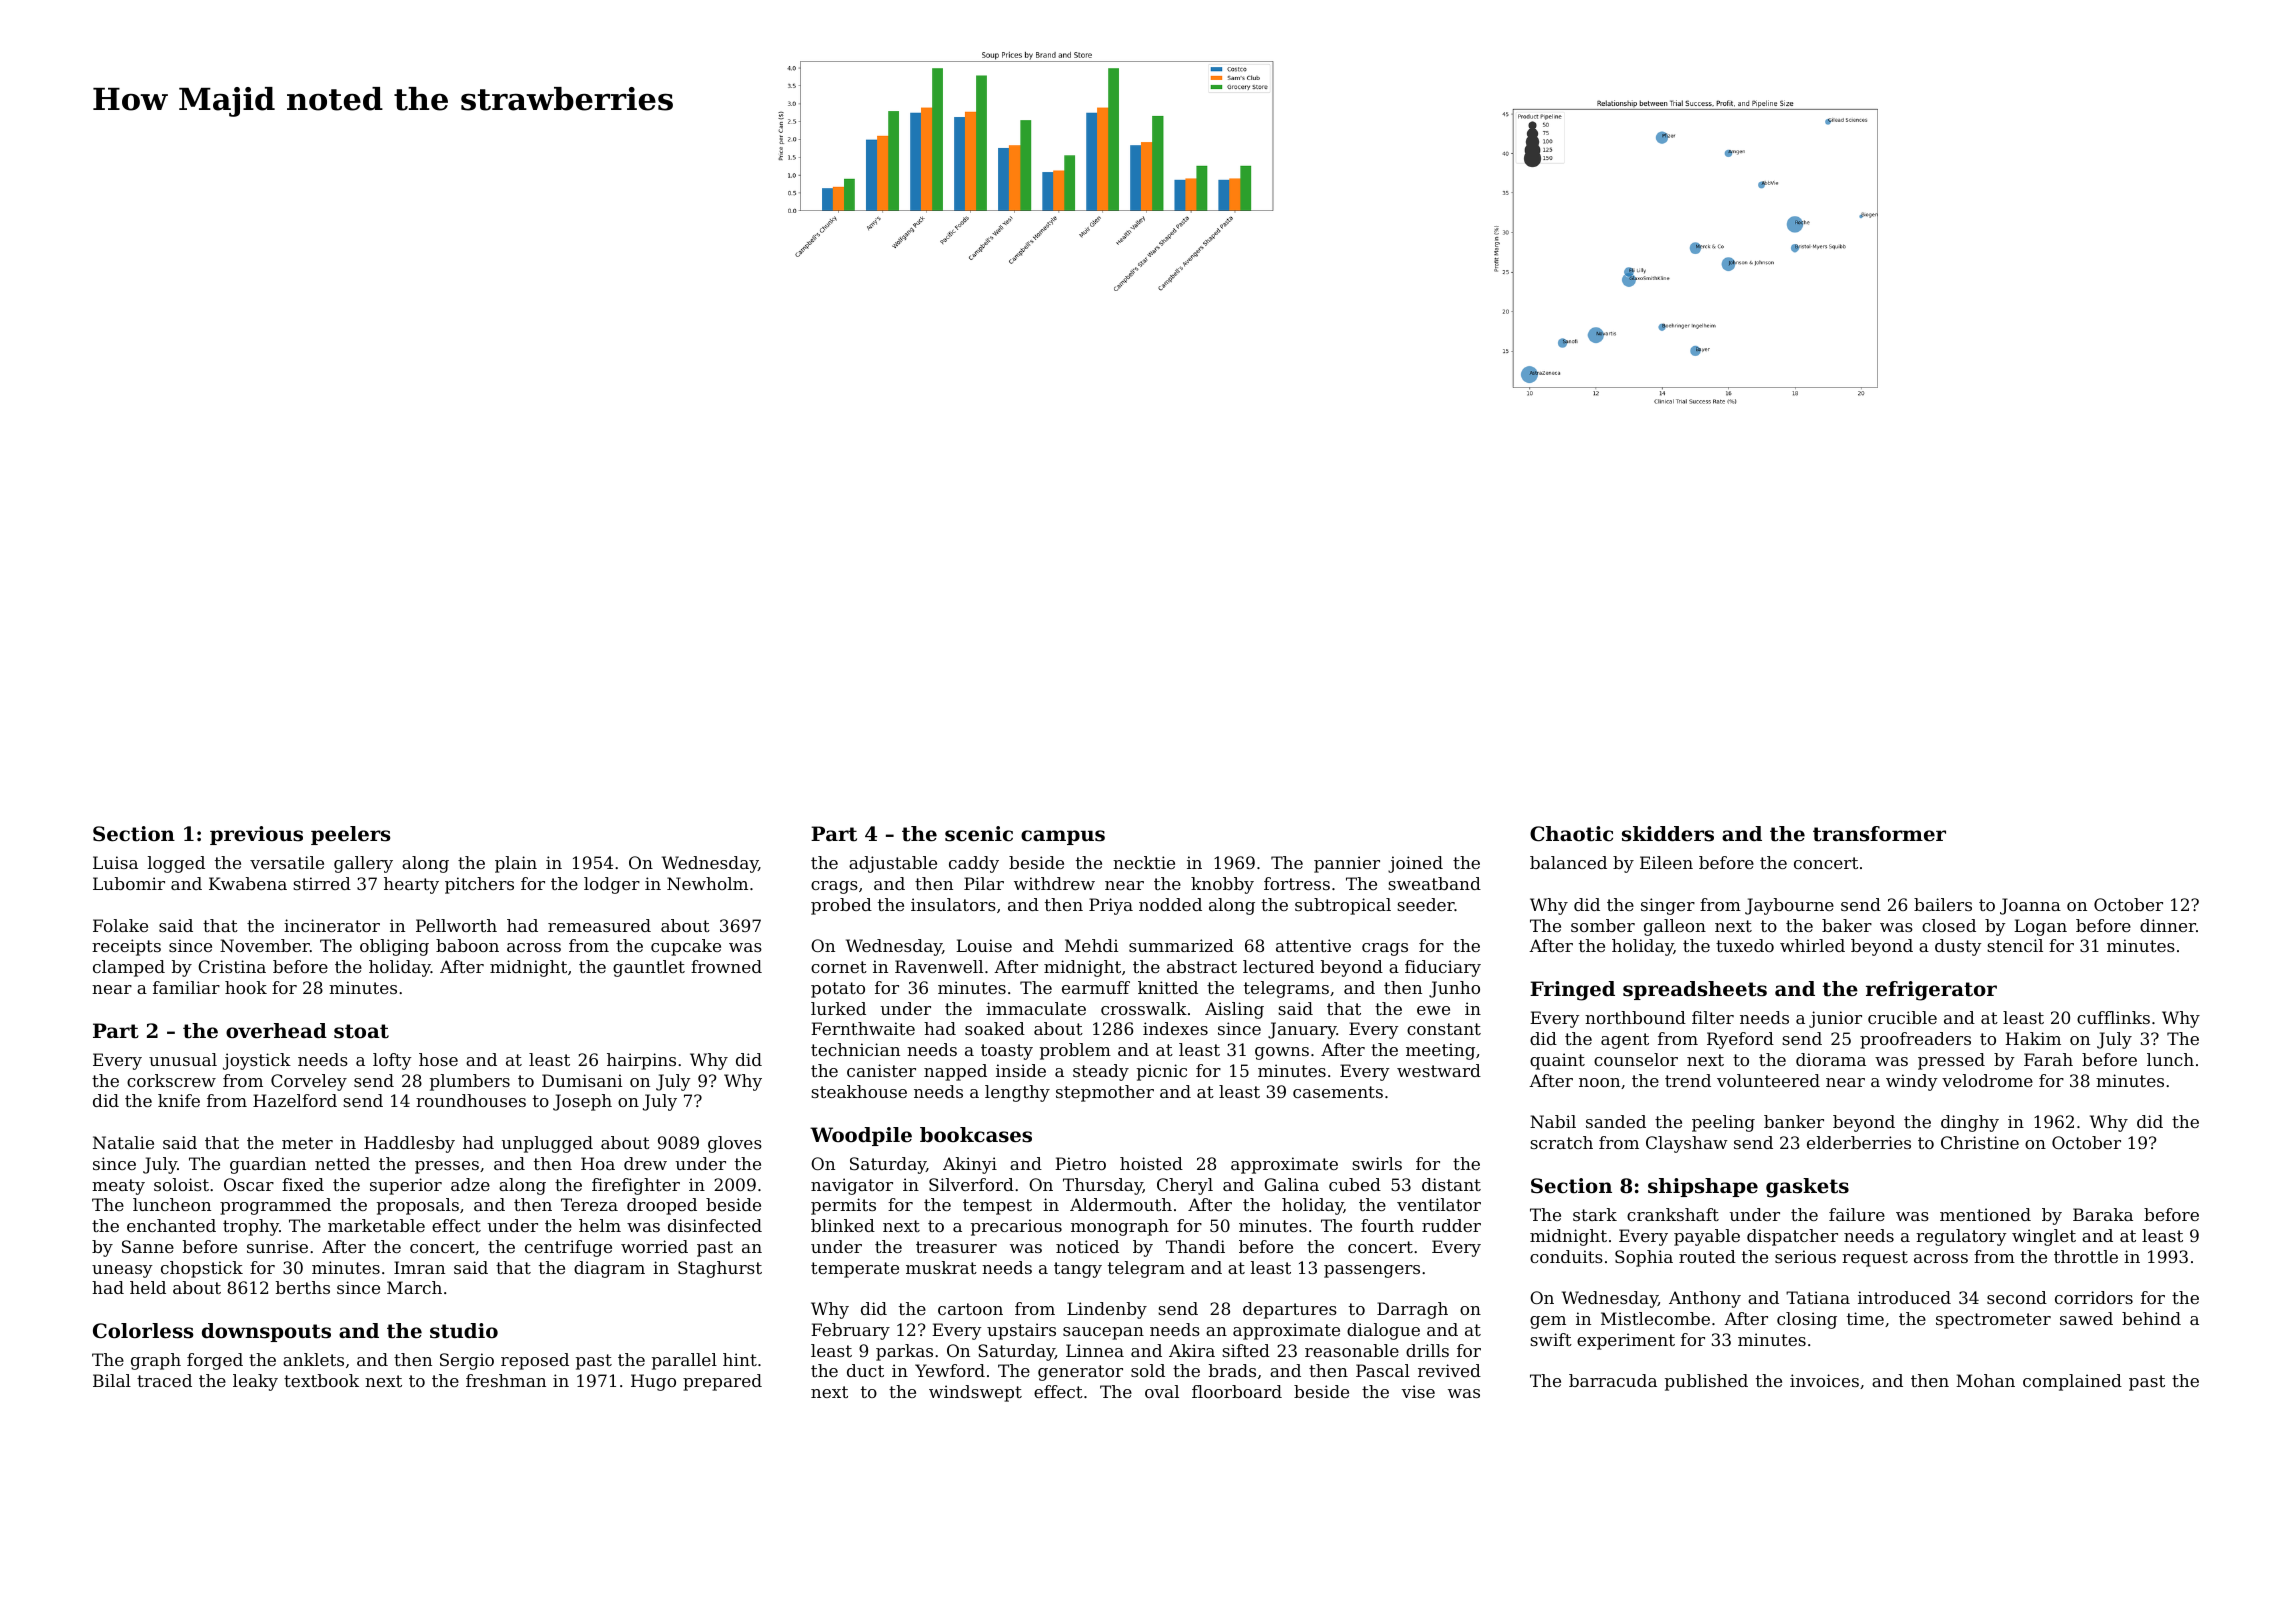 The width and height of the screenshot is (2292, 1620). I want to click on reposed, so click(535, 1361).
